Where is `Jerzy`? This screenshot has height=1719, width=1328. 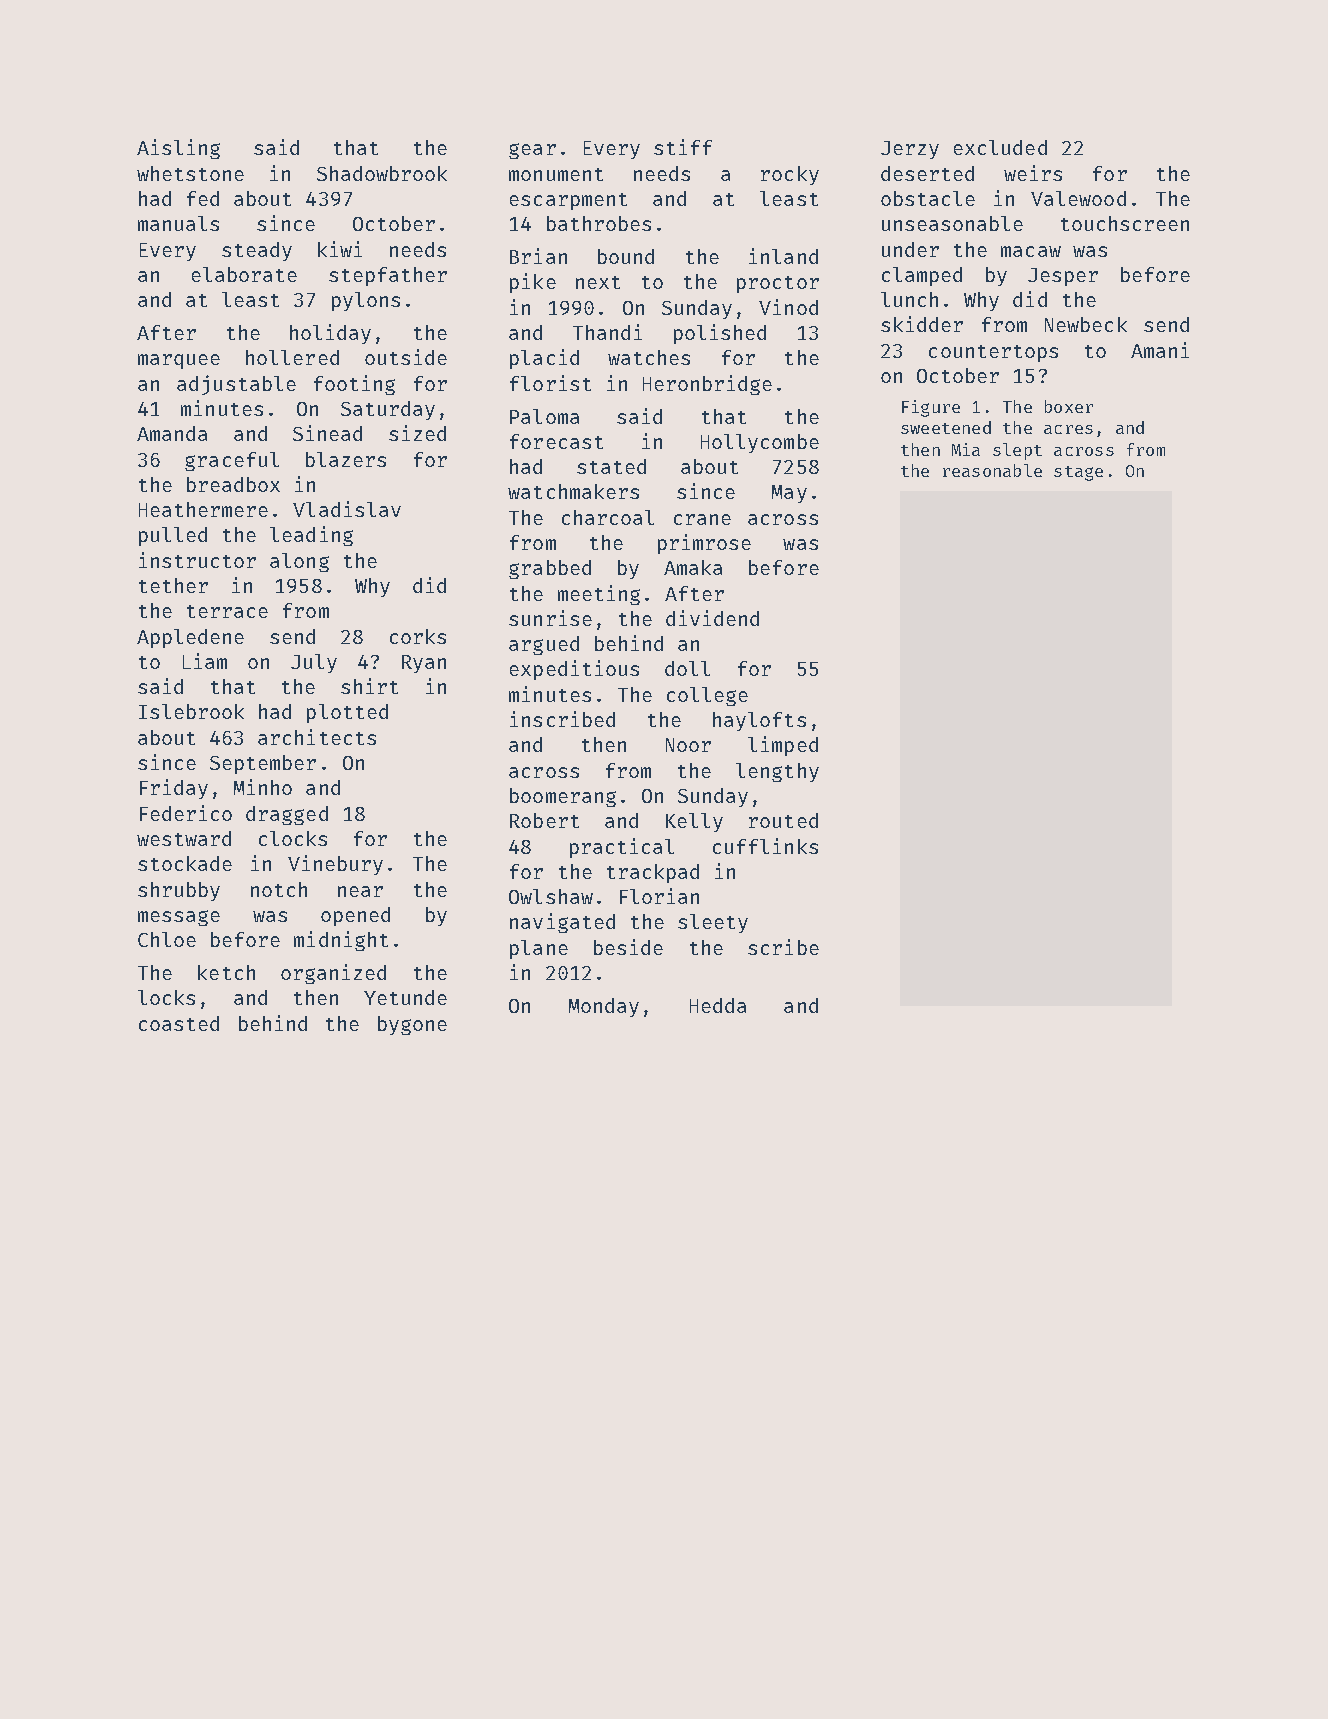 Jerzy is located at coordinates (910, 150).
